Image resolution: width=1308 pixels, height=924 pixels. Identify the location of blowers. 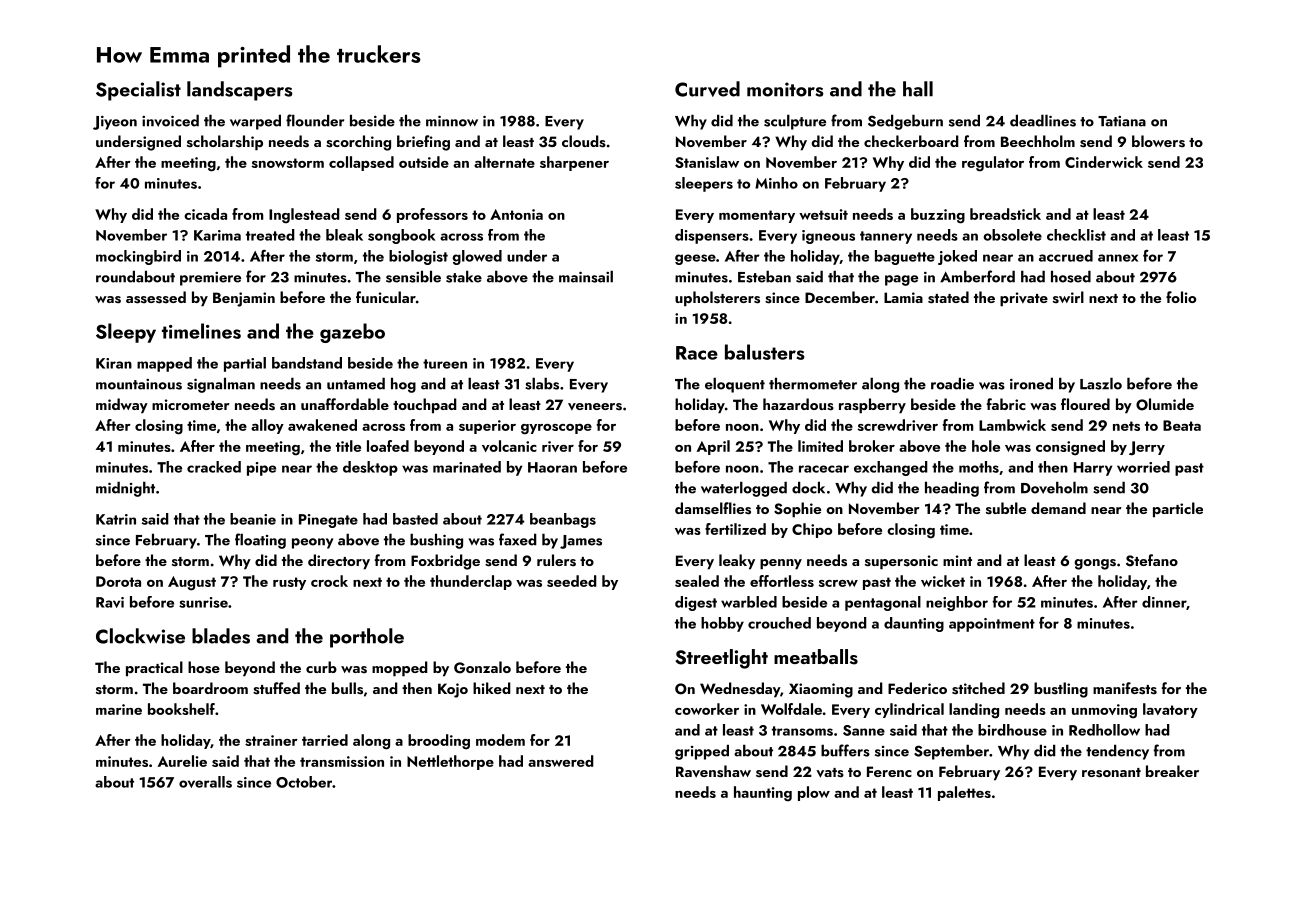
(1158, 141).
